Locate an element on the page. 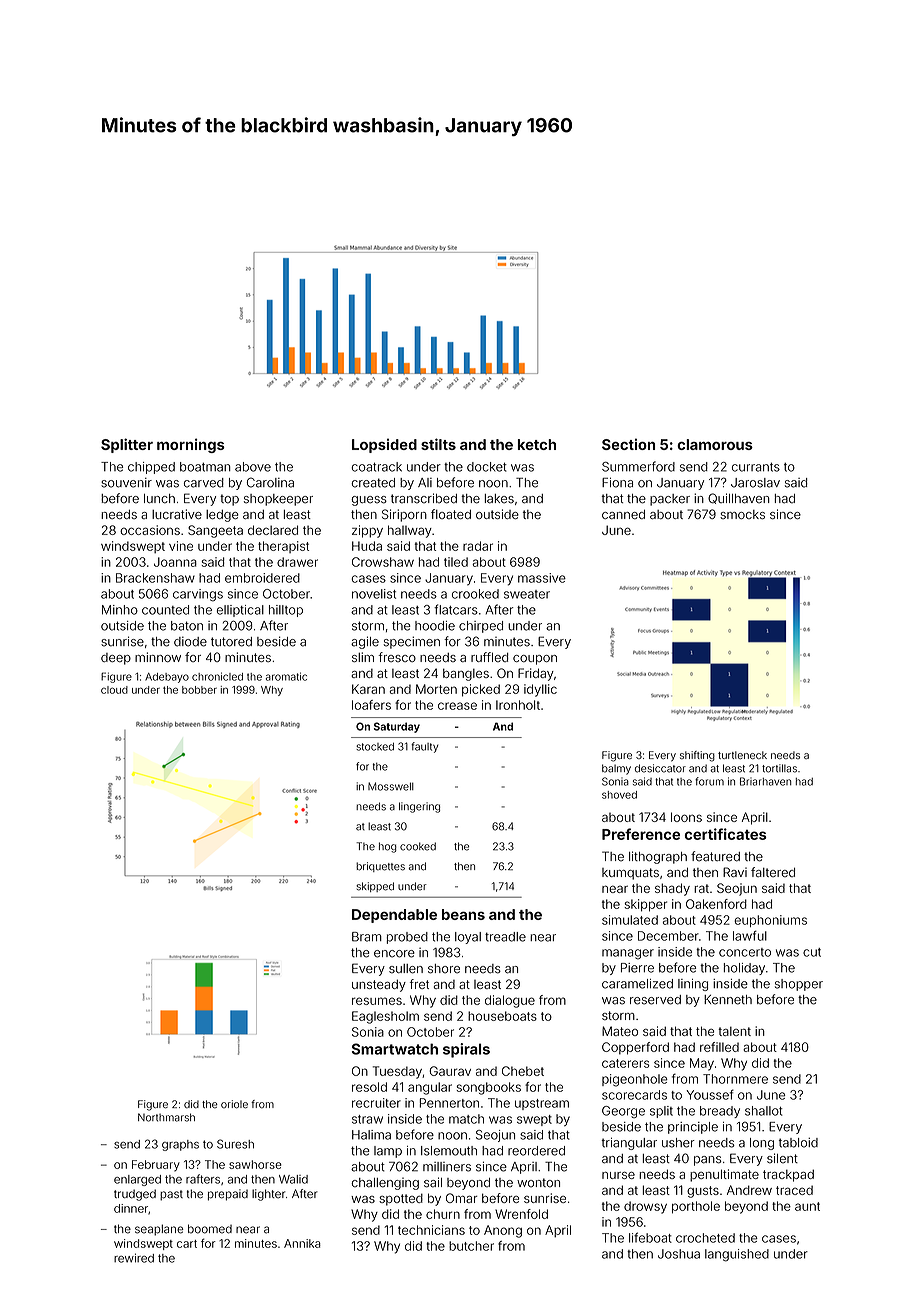  lingering is located at coordinates (419, 807).
